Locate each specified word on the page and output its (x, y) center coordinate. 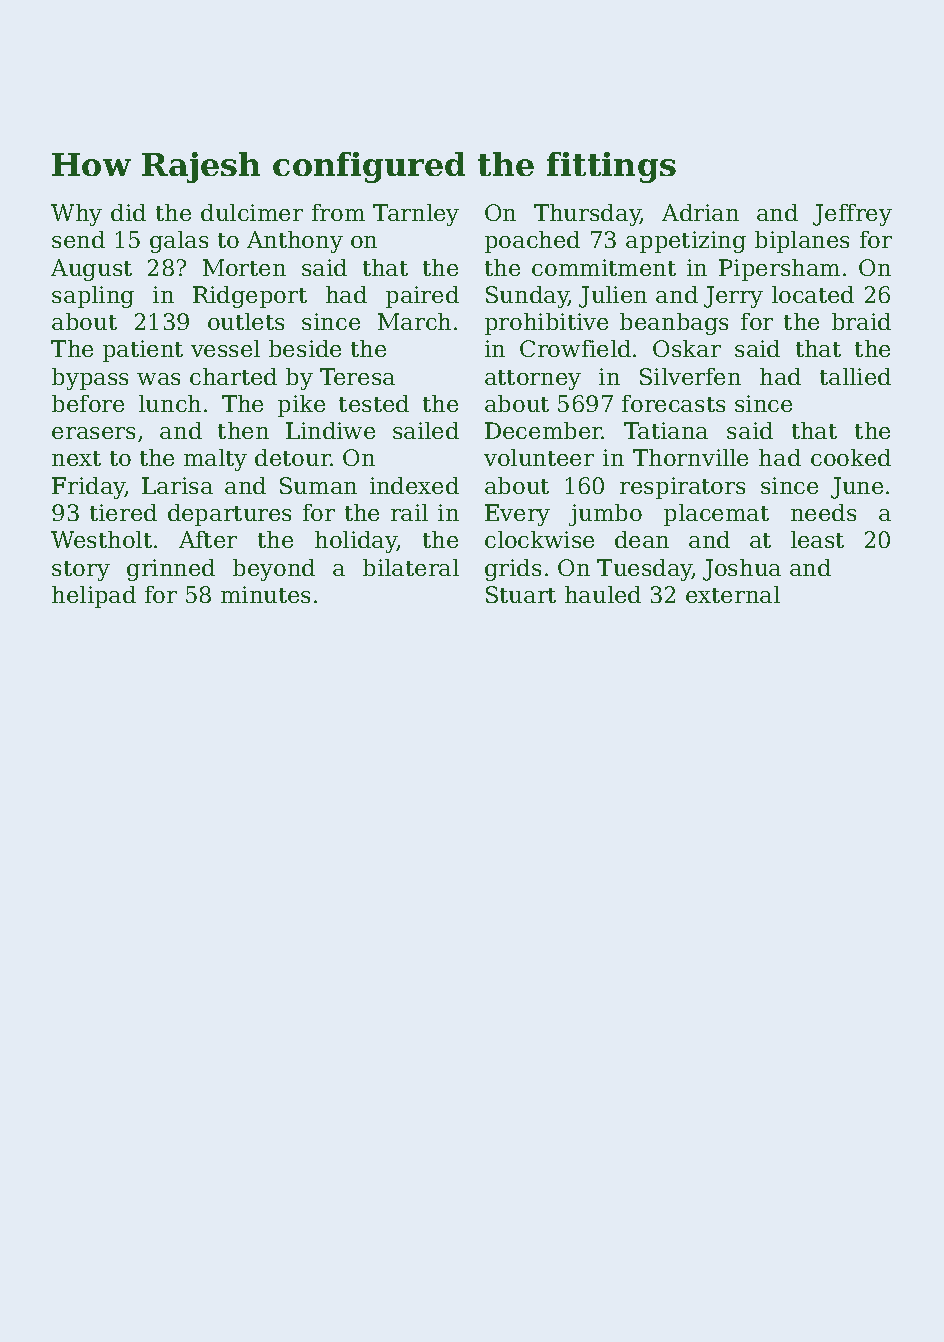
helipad (94, 597)
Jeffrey (852, 215)
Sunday (527, 297)
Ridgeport (250, 297)
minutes (265, 594)
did (128, 212)
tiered (123, 512)
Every (517, 515)
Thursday (587, 215)
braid (861, 321)
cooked (851, 457)
